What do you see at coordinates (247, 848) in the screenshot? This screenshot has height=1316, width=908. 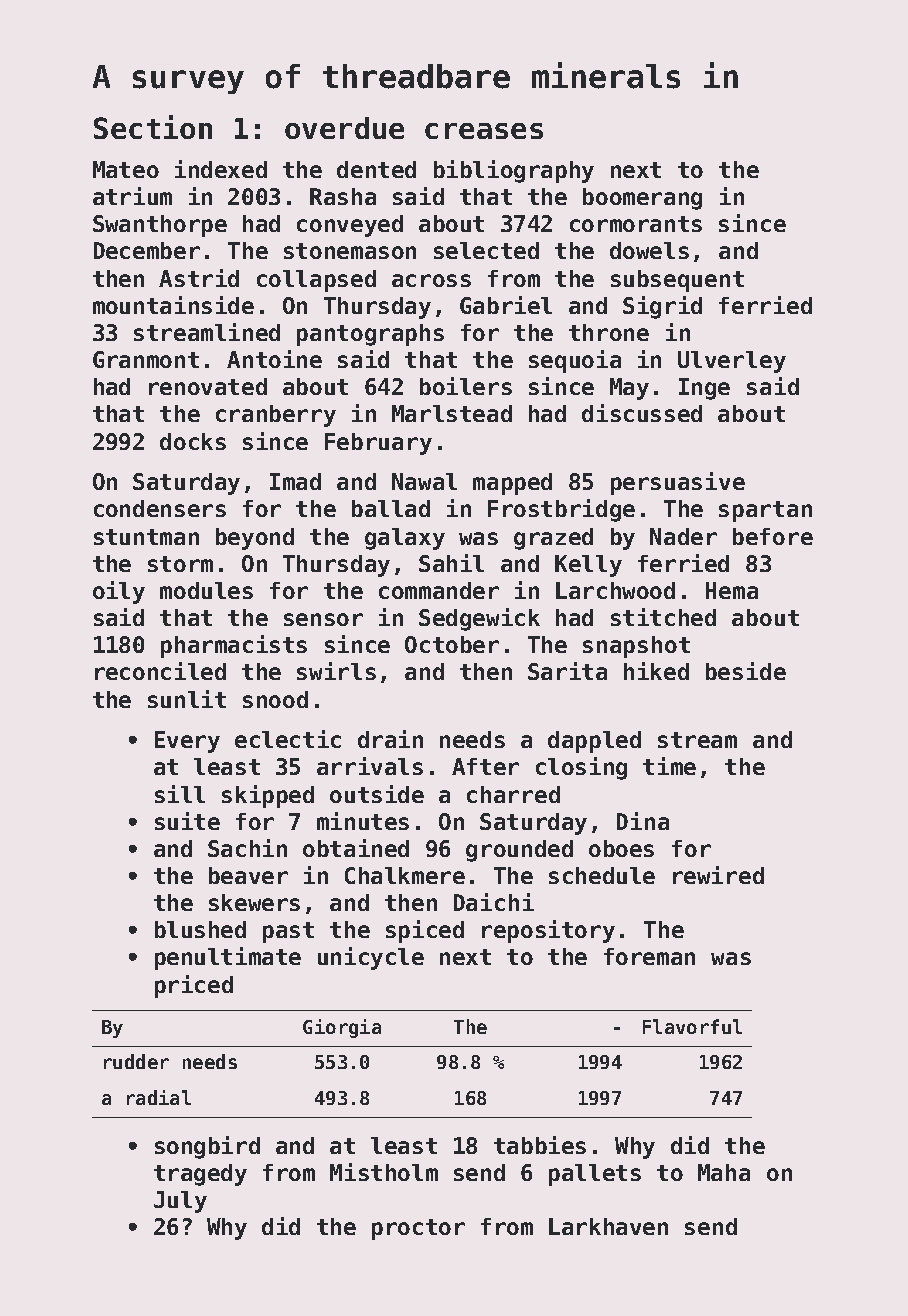 I see `Sachin` at bounding box center [247, 848].
